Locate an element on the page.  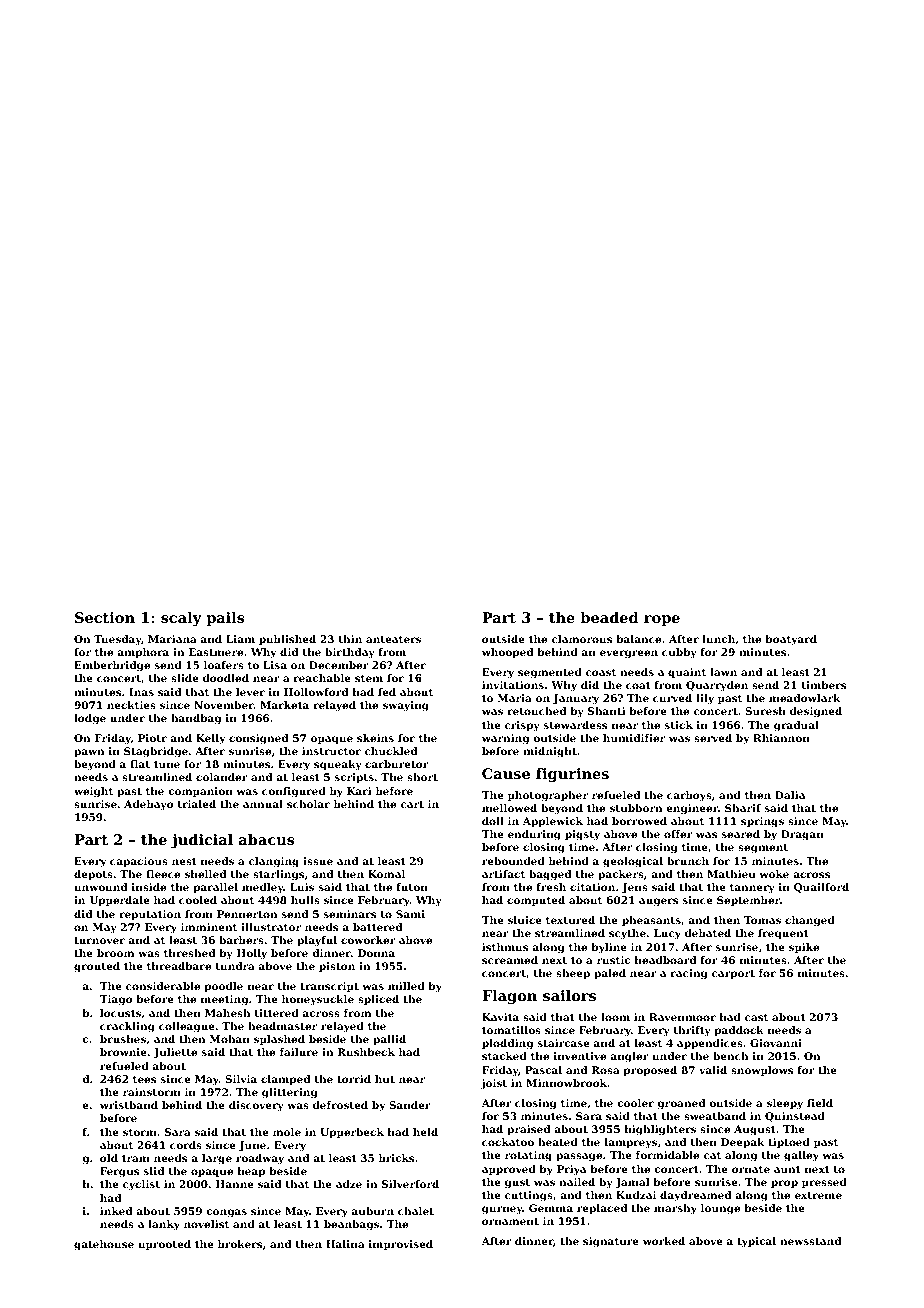
gatehouse is located at coordinates (104, 1245).
